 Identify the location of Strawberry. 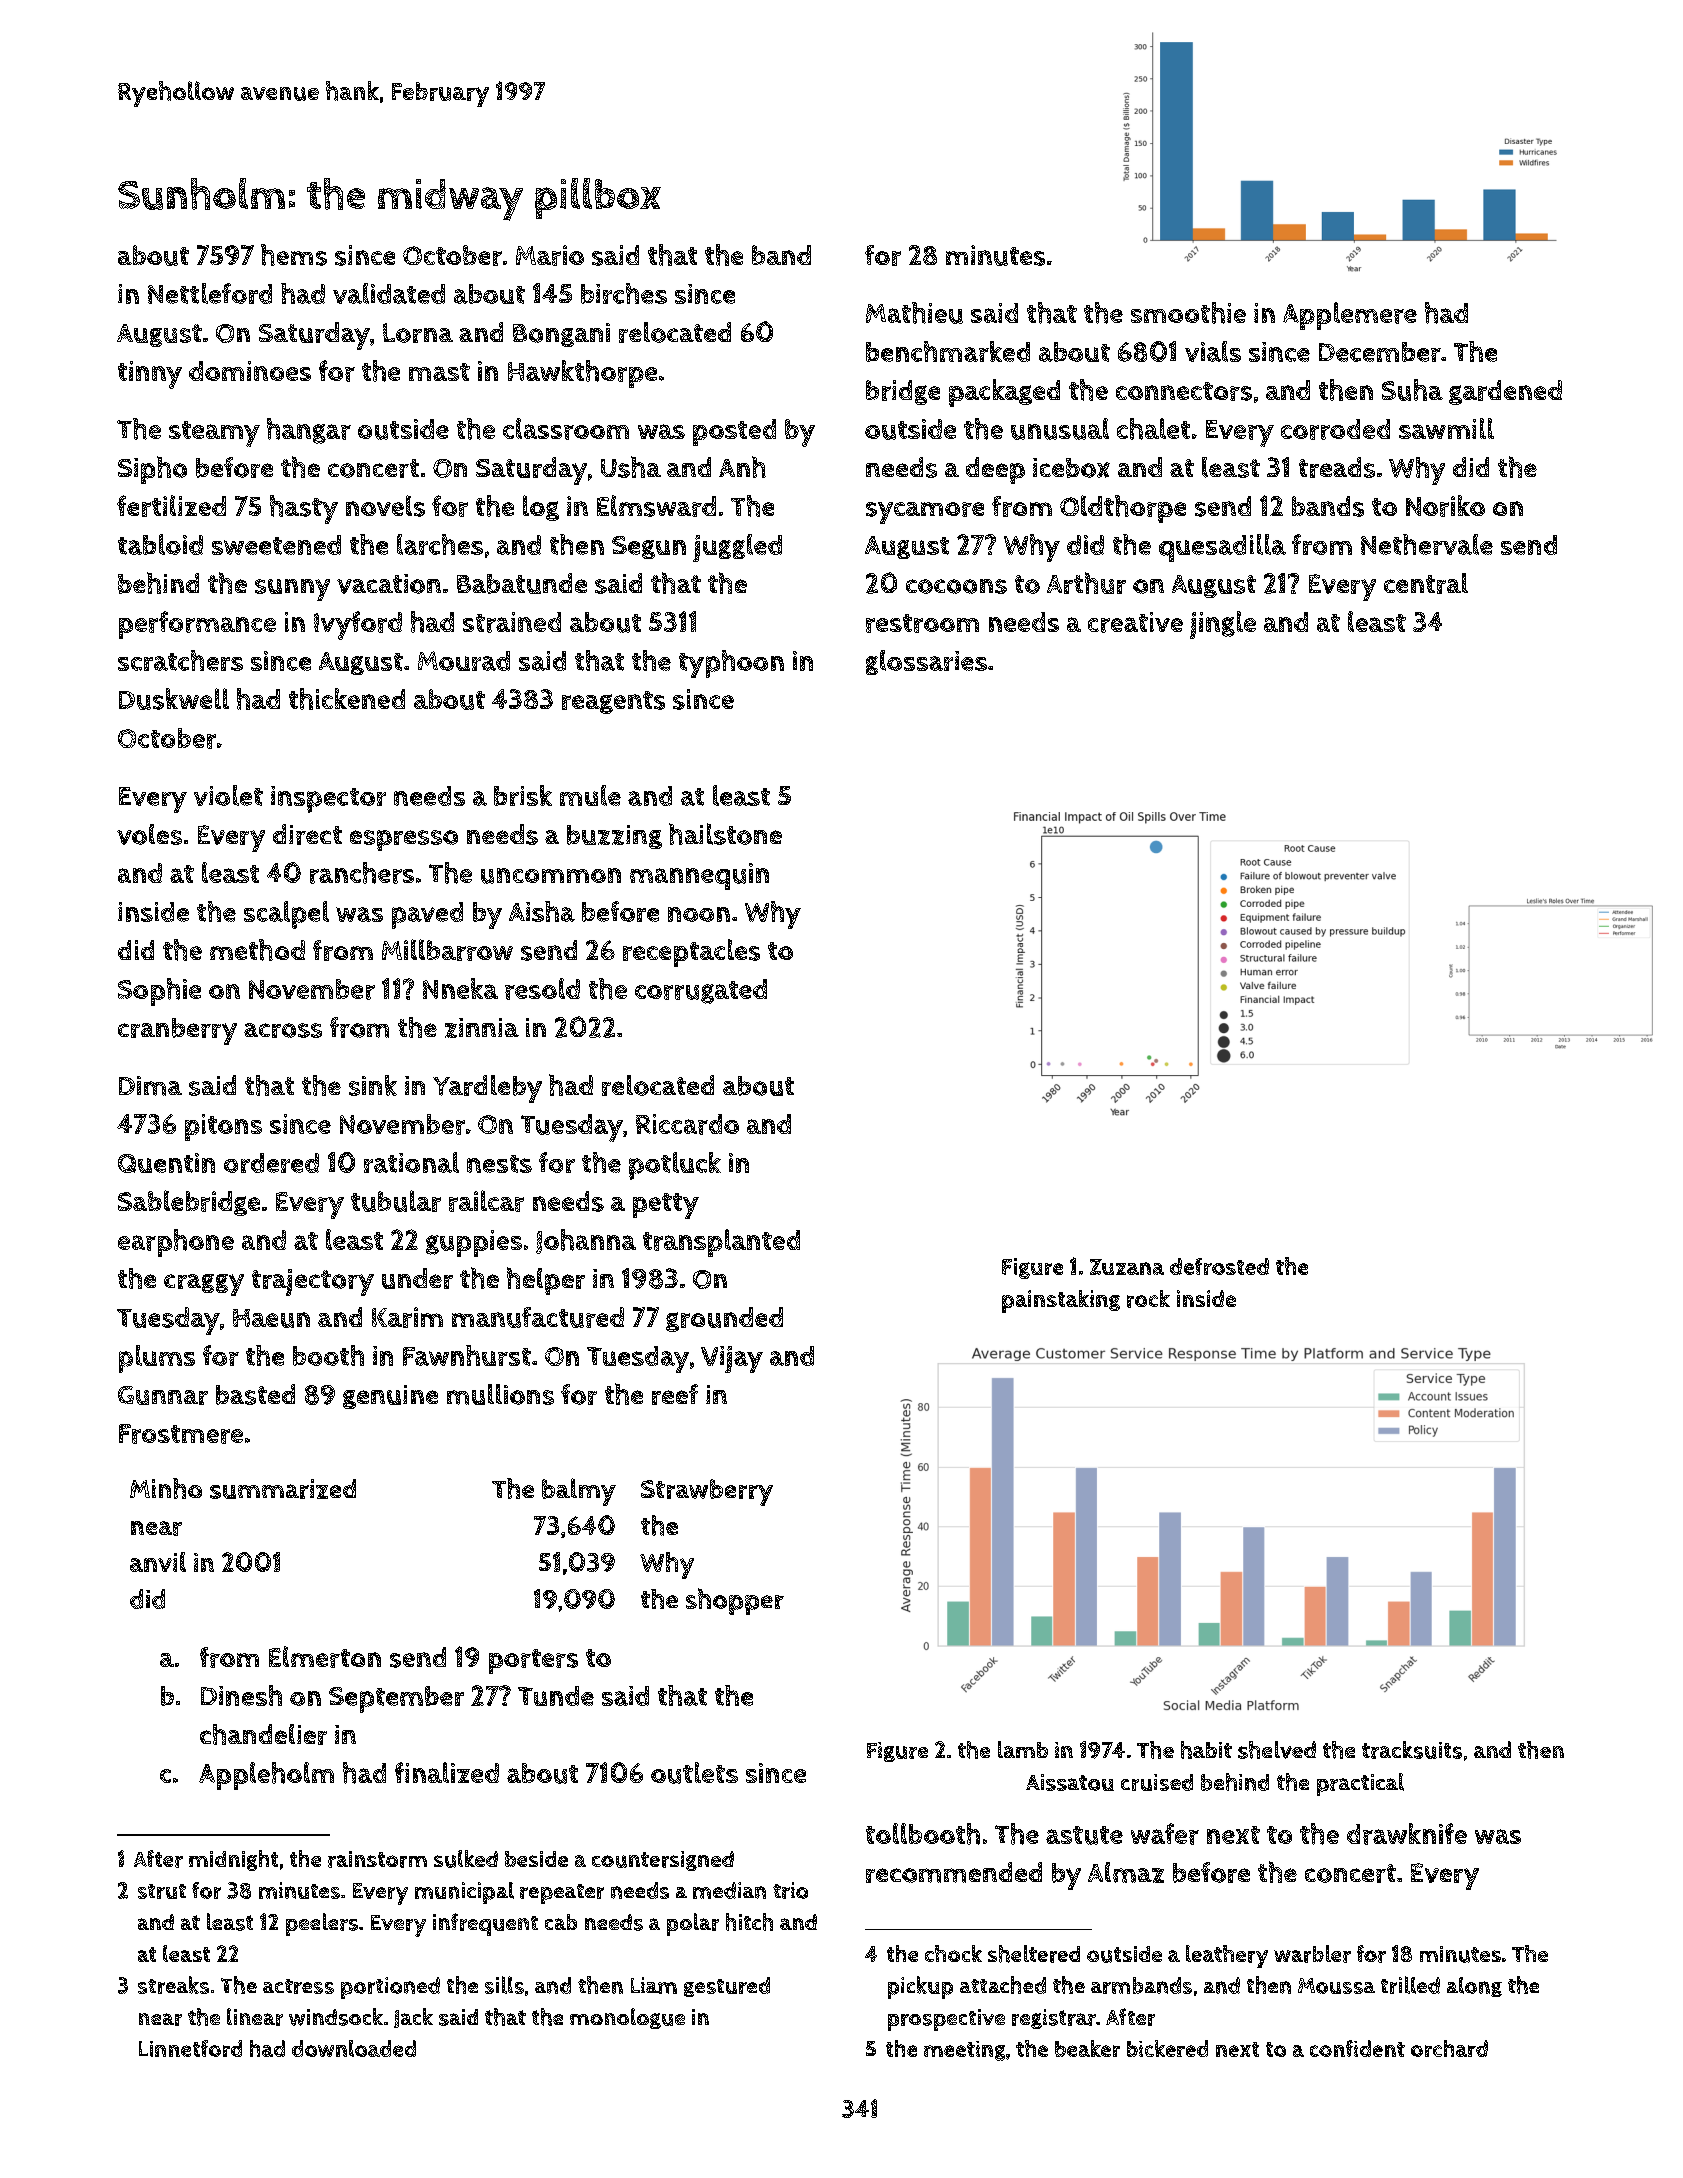
(707, 1492).
